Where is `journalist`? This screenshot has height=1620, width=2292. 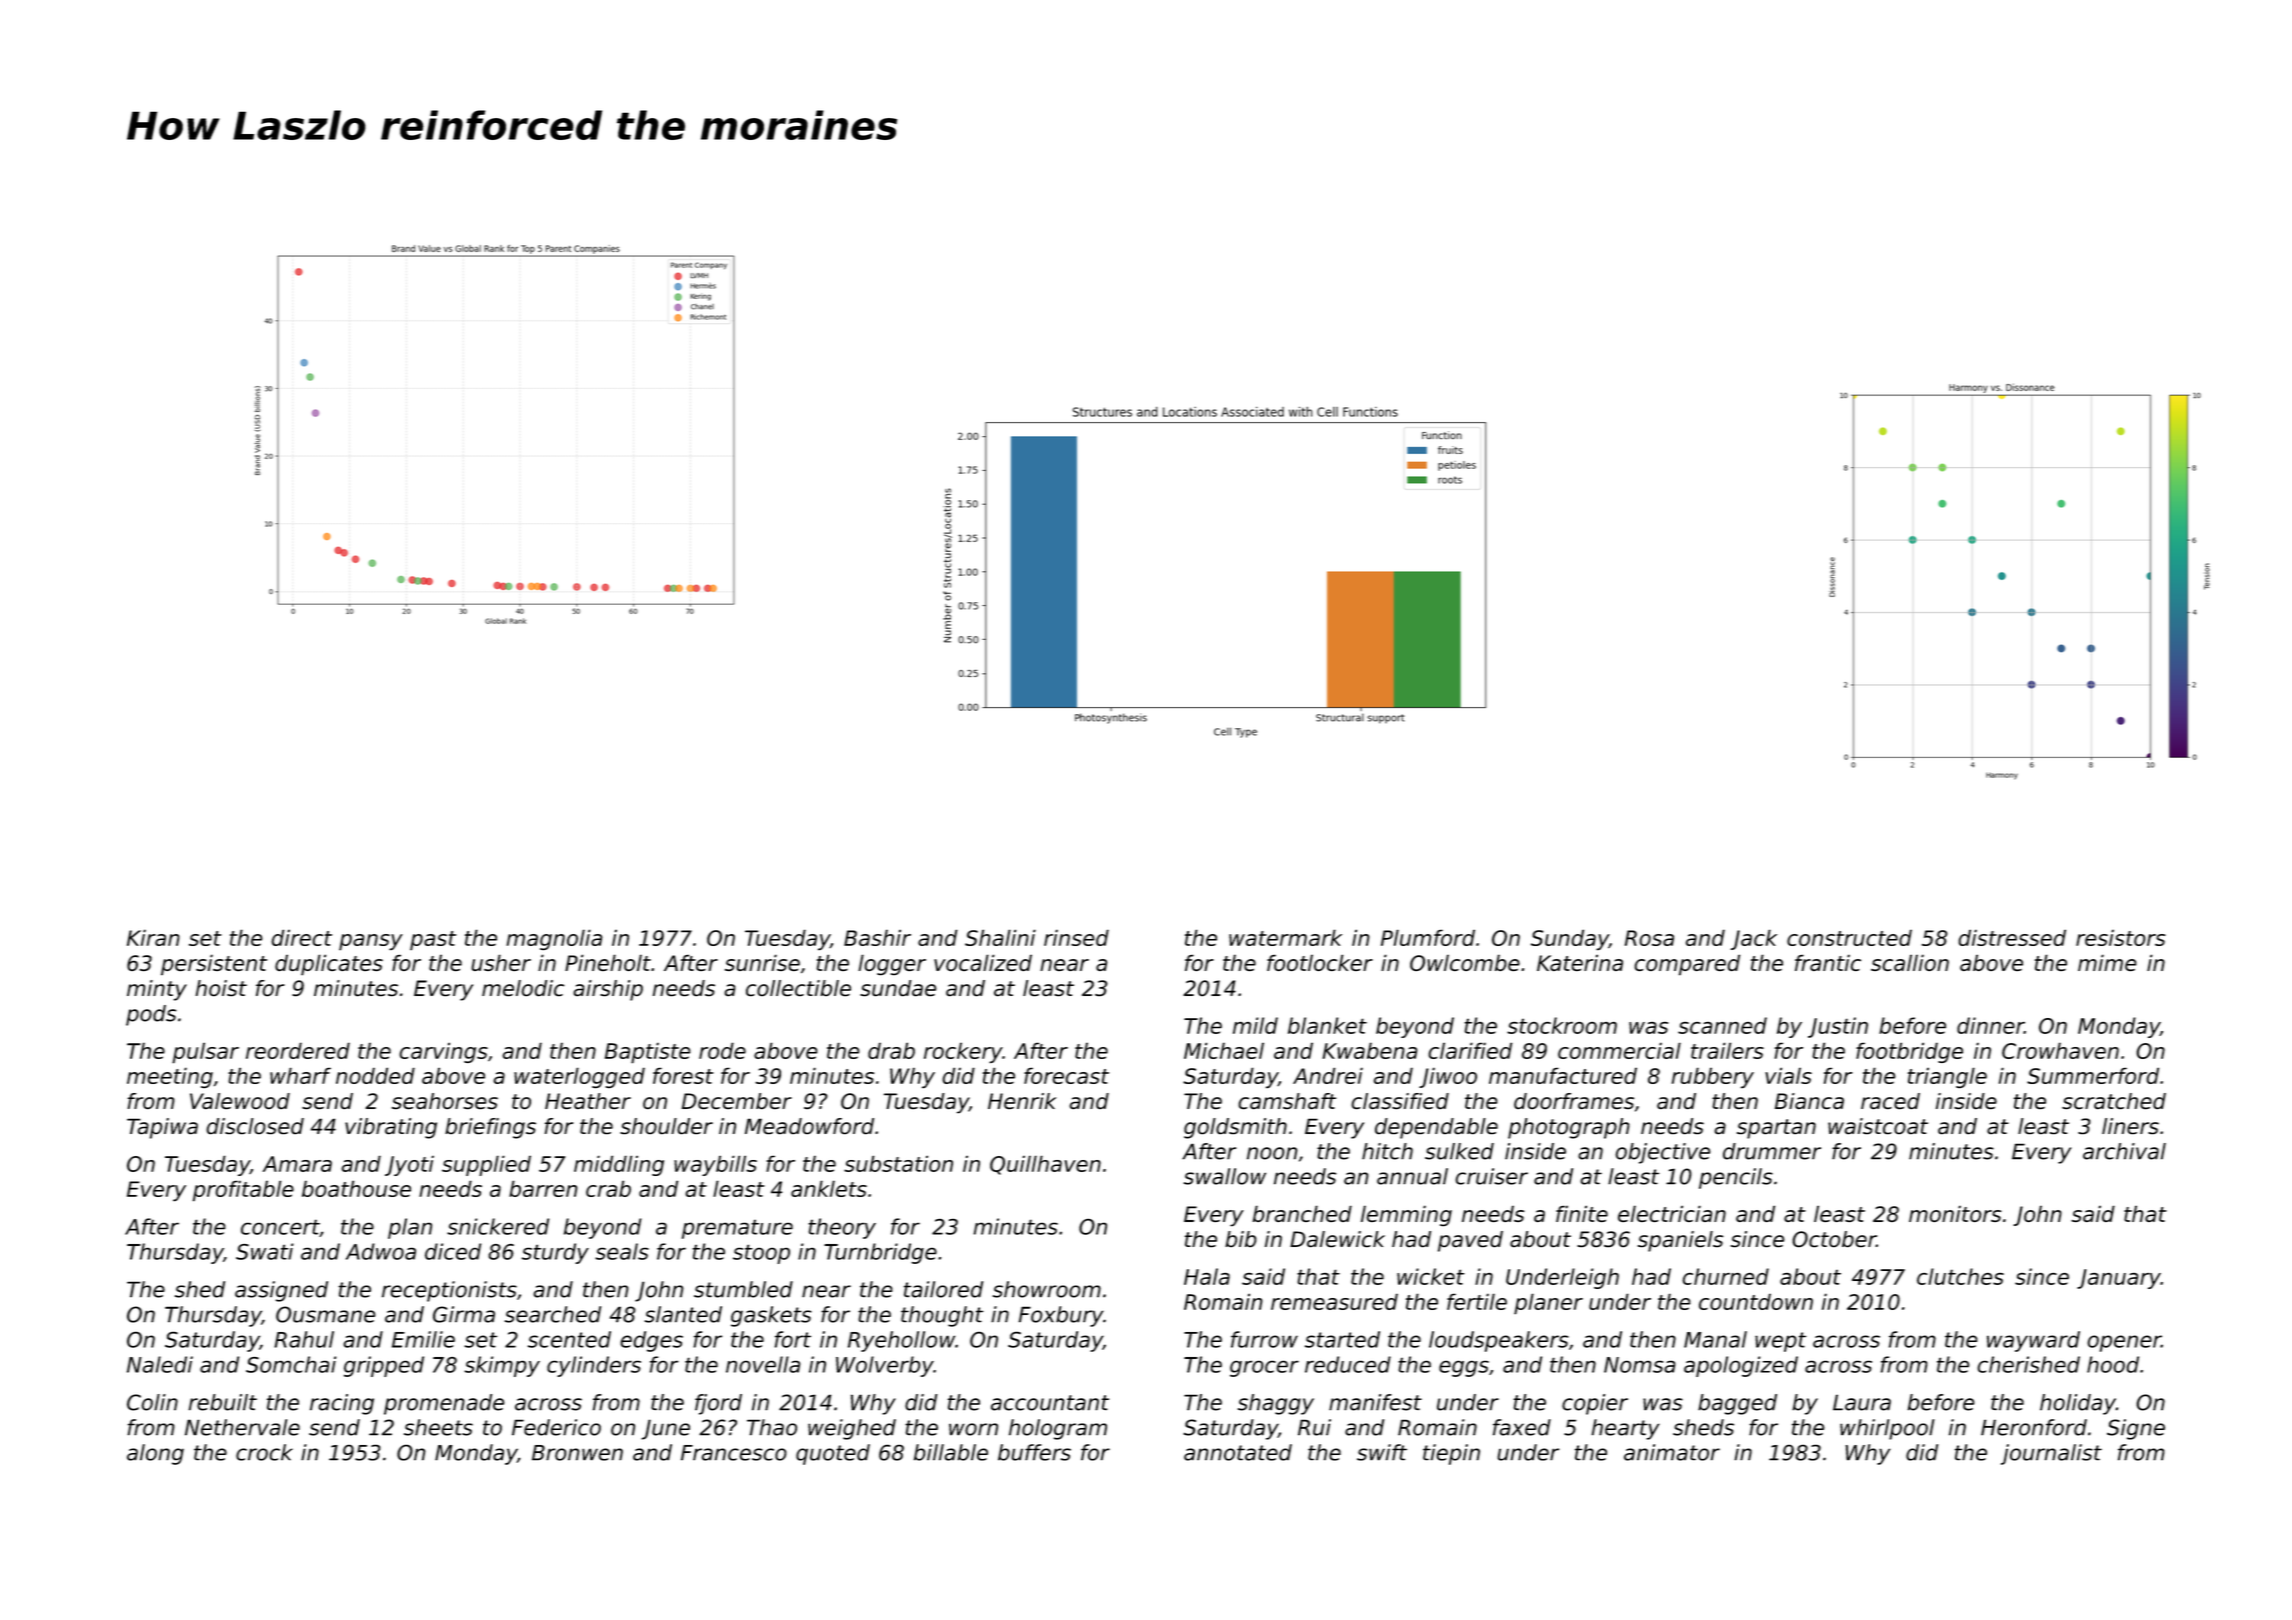
journalist is located at coordinates (2051, 1454).
